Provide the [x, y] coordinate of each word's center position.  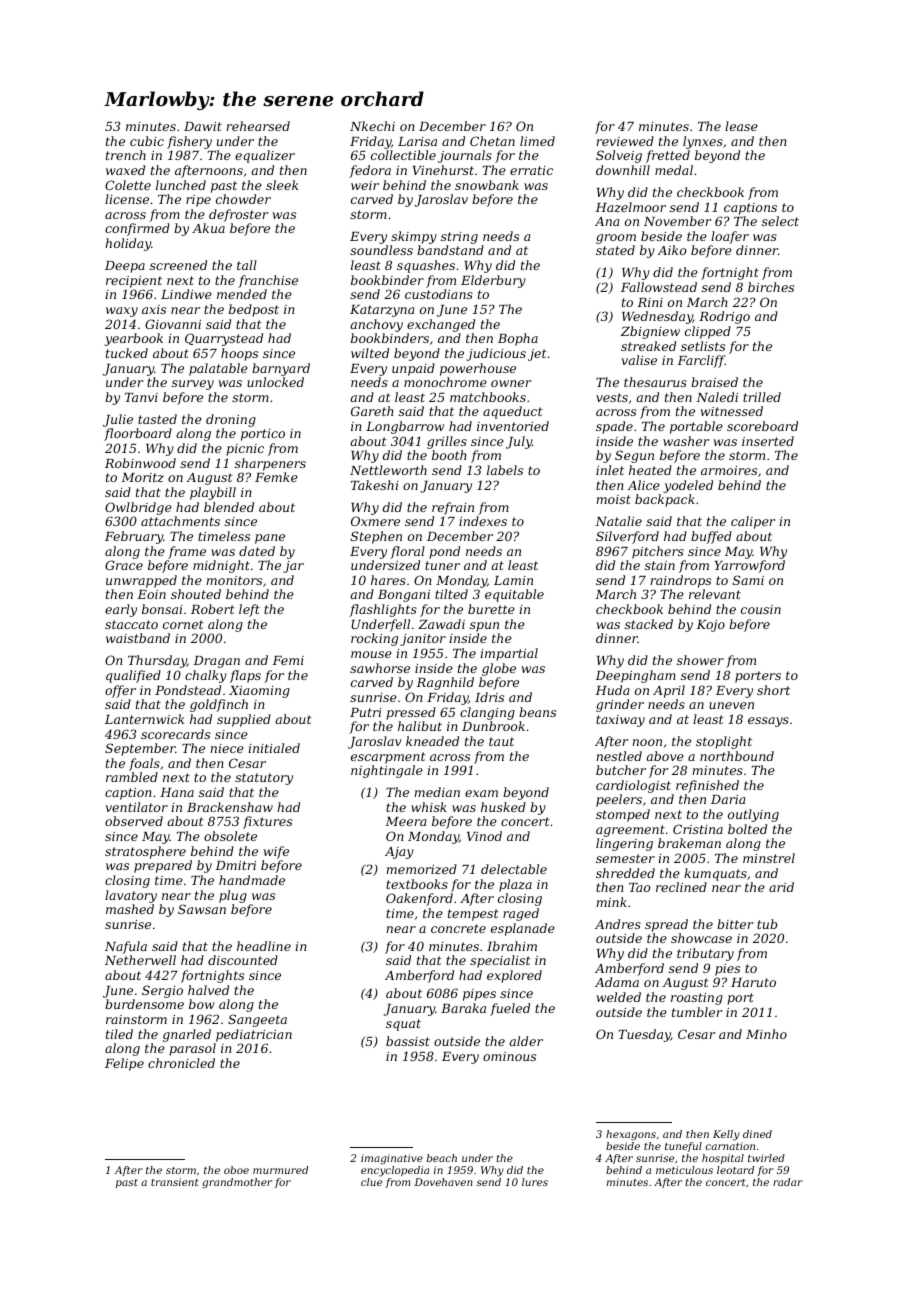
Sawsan [202, 909]
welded [618, 997]
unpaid [413, 369]
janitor [423, 640]
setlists [703, 346]
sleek [282, 185]
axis [154, 309]
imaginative [392, 1159]
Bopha [518, 339]
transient [175, 1182]
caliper [753, 522]
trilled [762, 397]
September [140, 749]
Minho [766, 1034]
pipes [479, 995]
